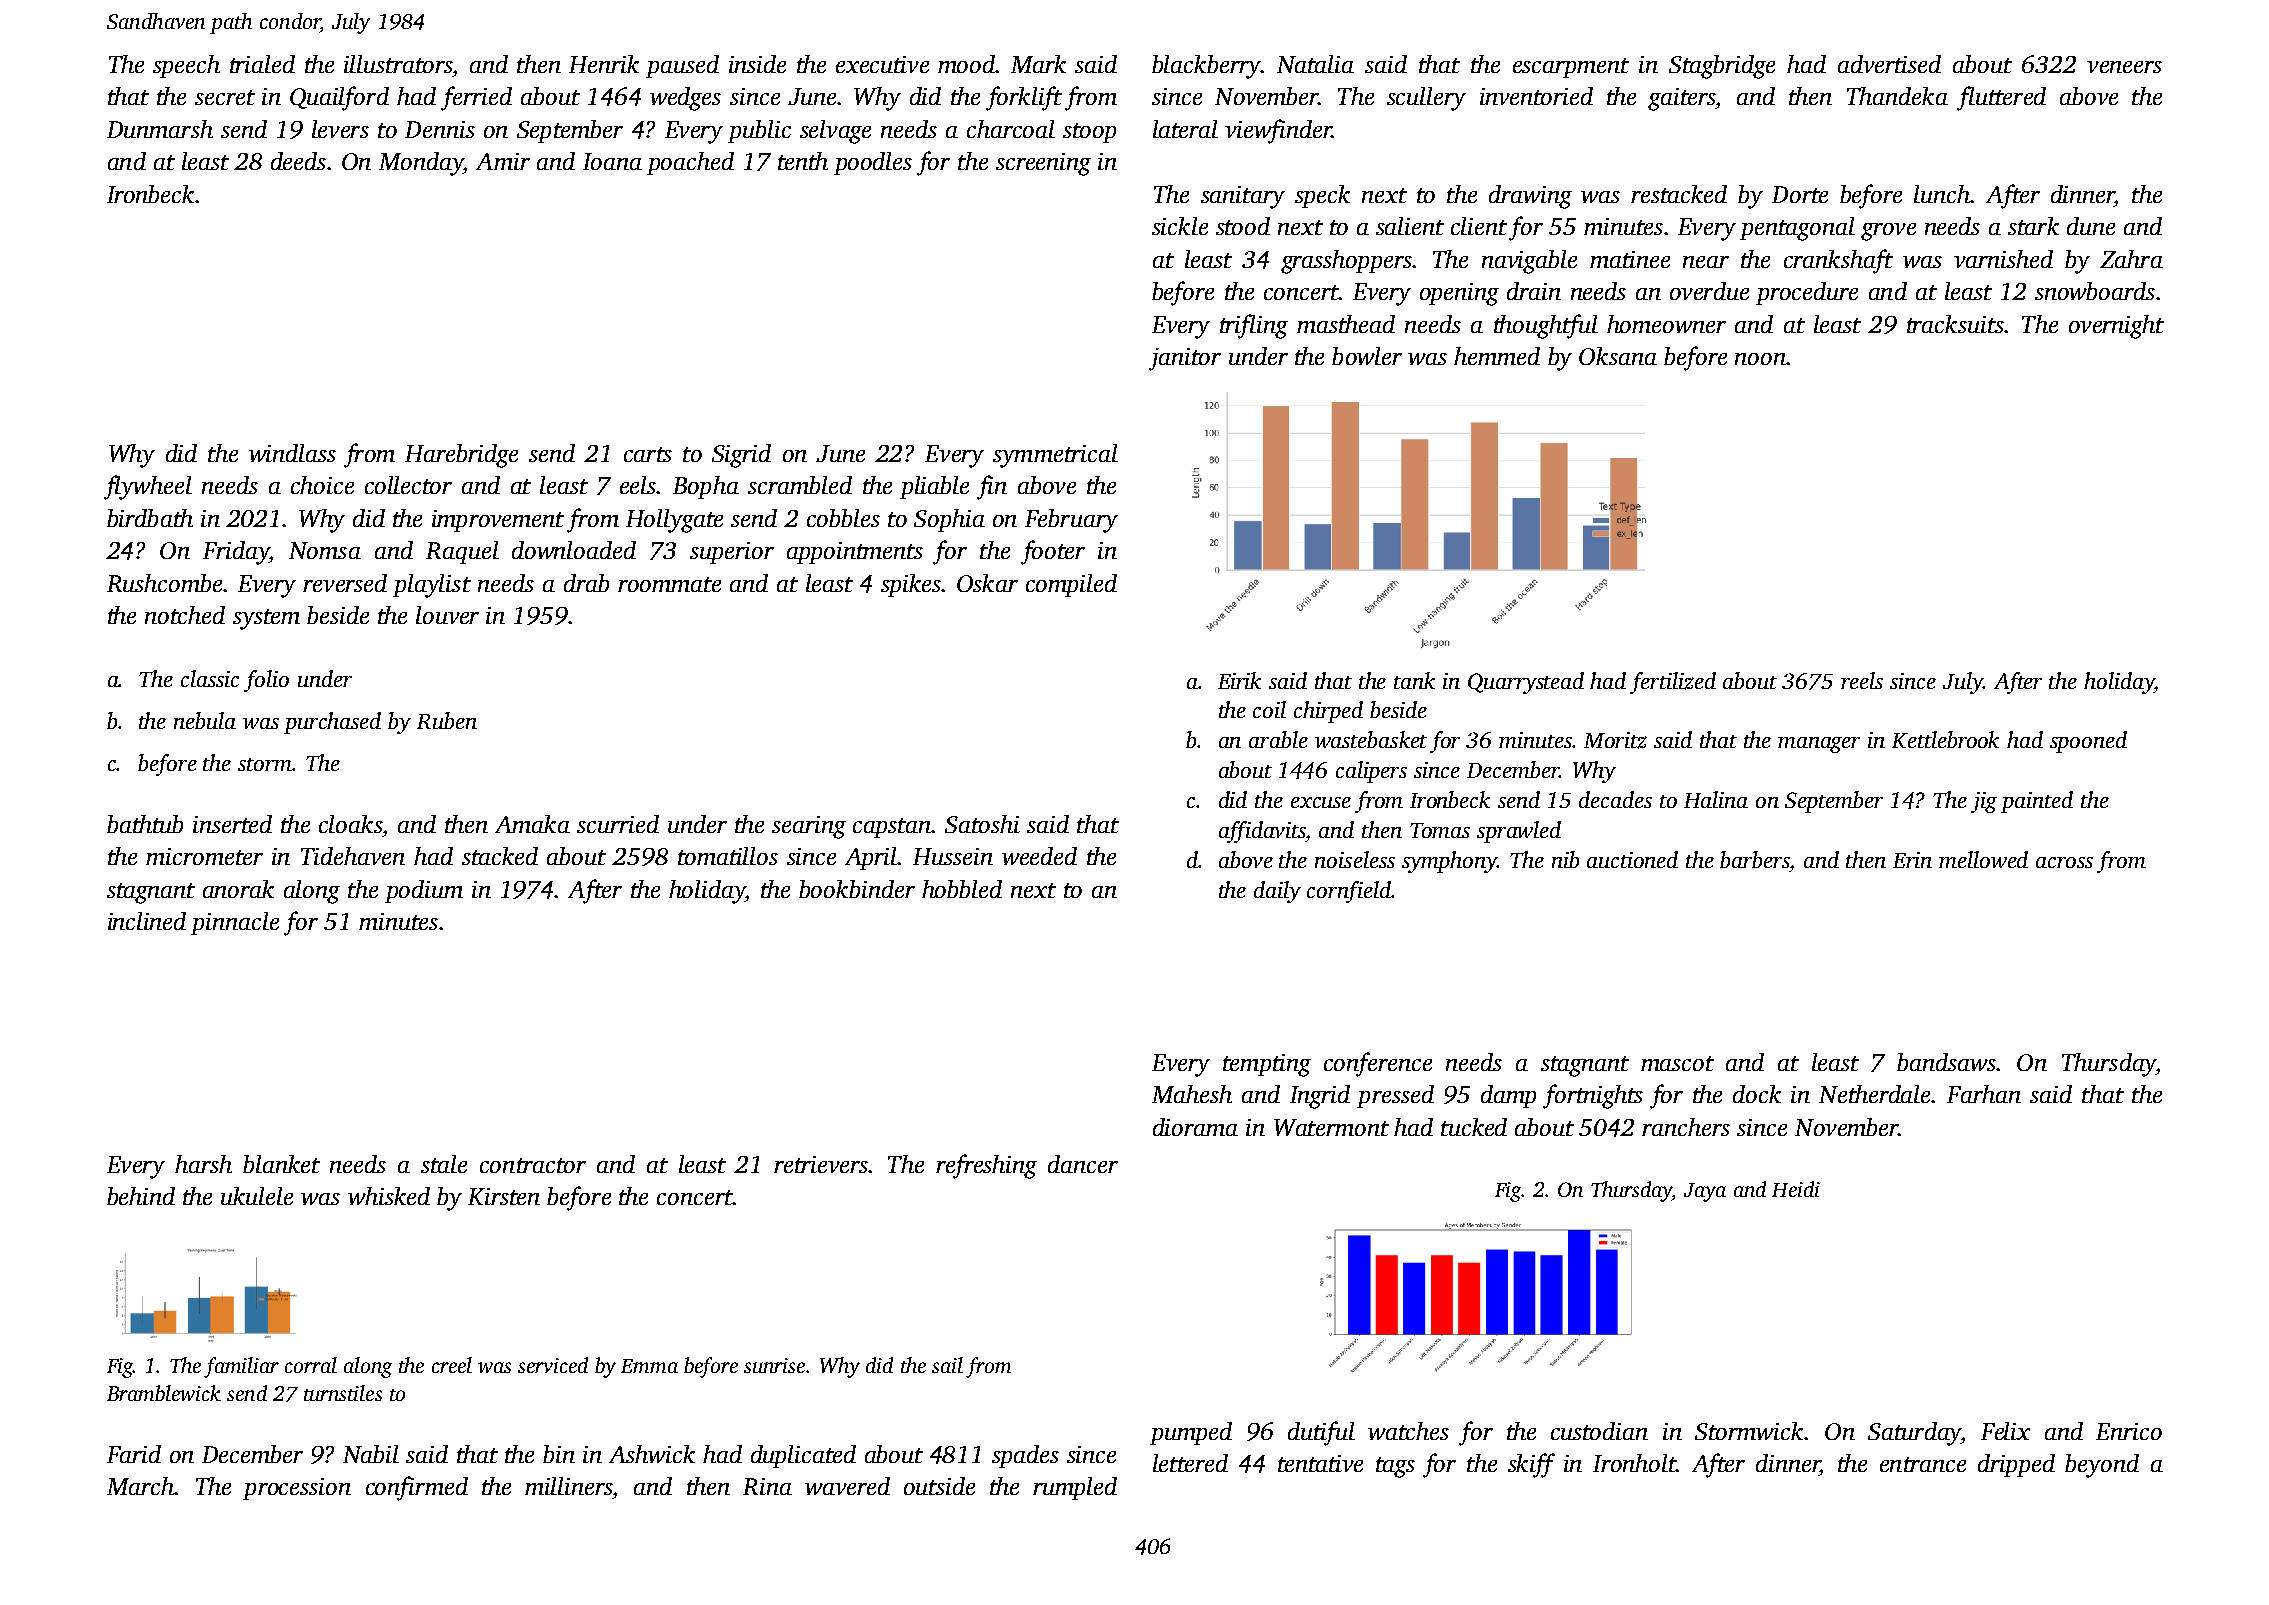  What do you see at coordinates (847, 1486) in the screenshot?
I see `wavered` at bounding box center [847, 1486].
